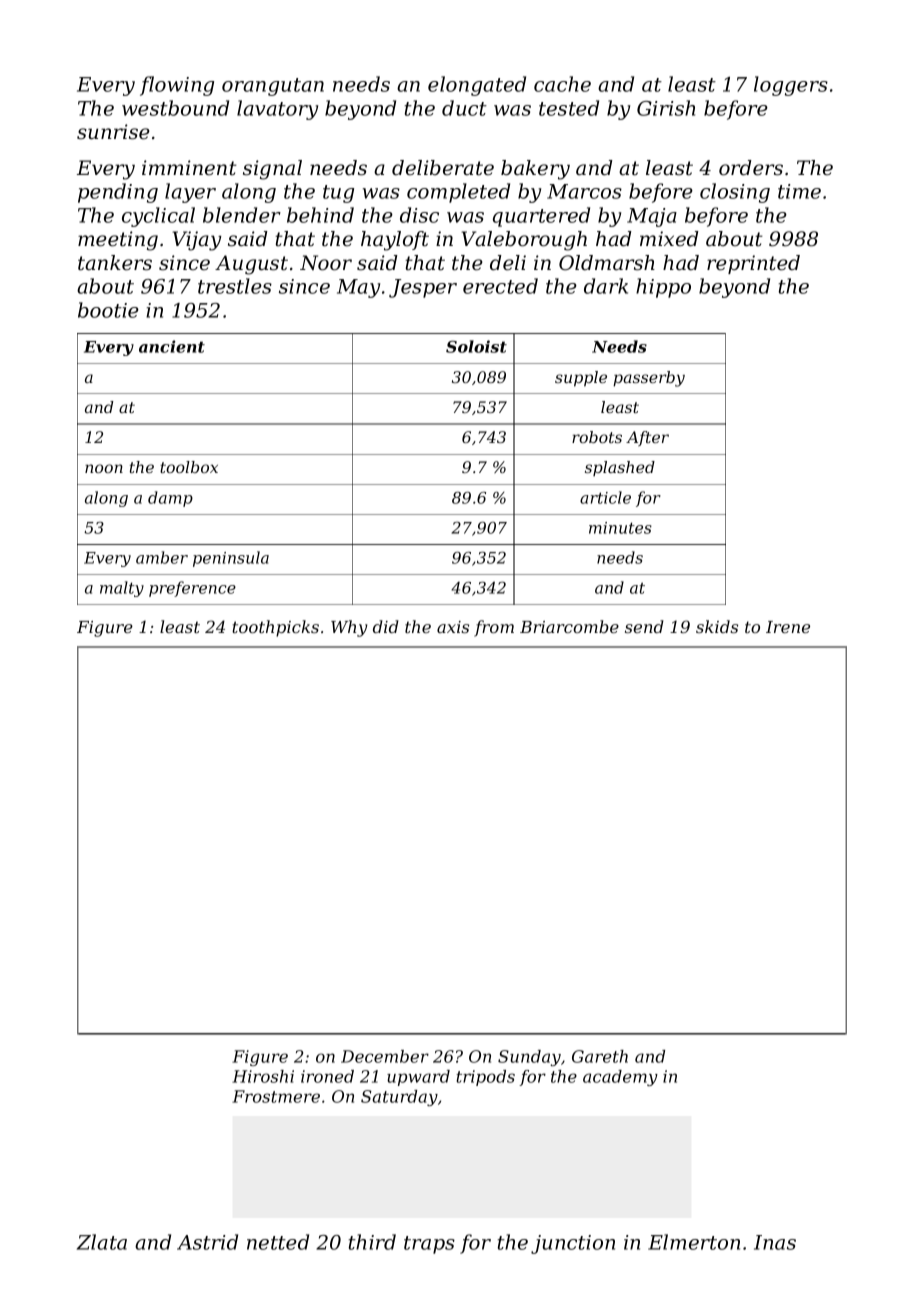 This page has width=924, height=1308. I want to click on Hiroshi, so click(263, 1076).
